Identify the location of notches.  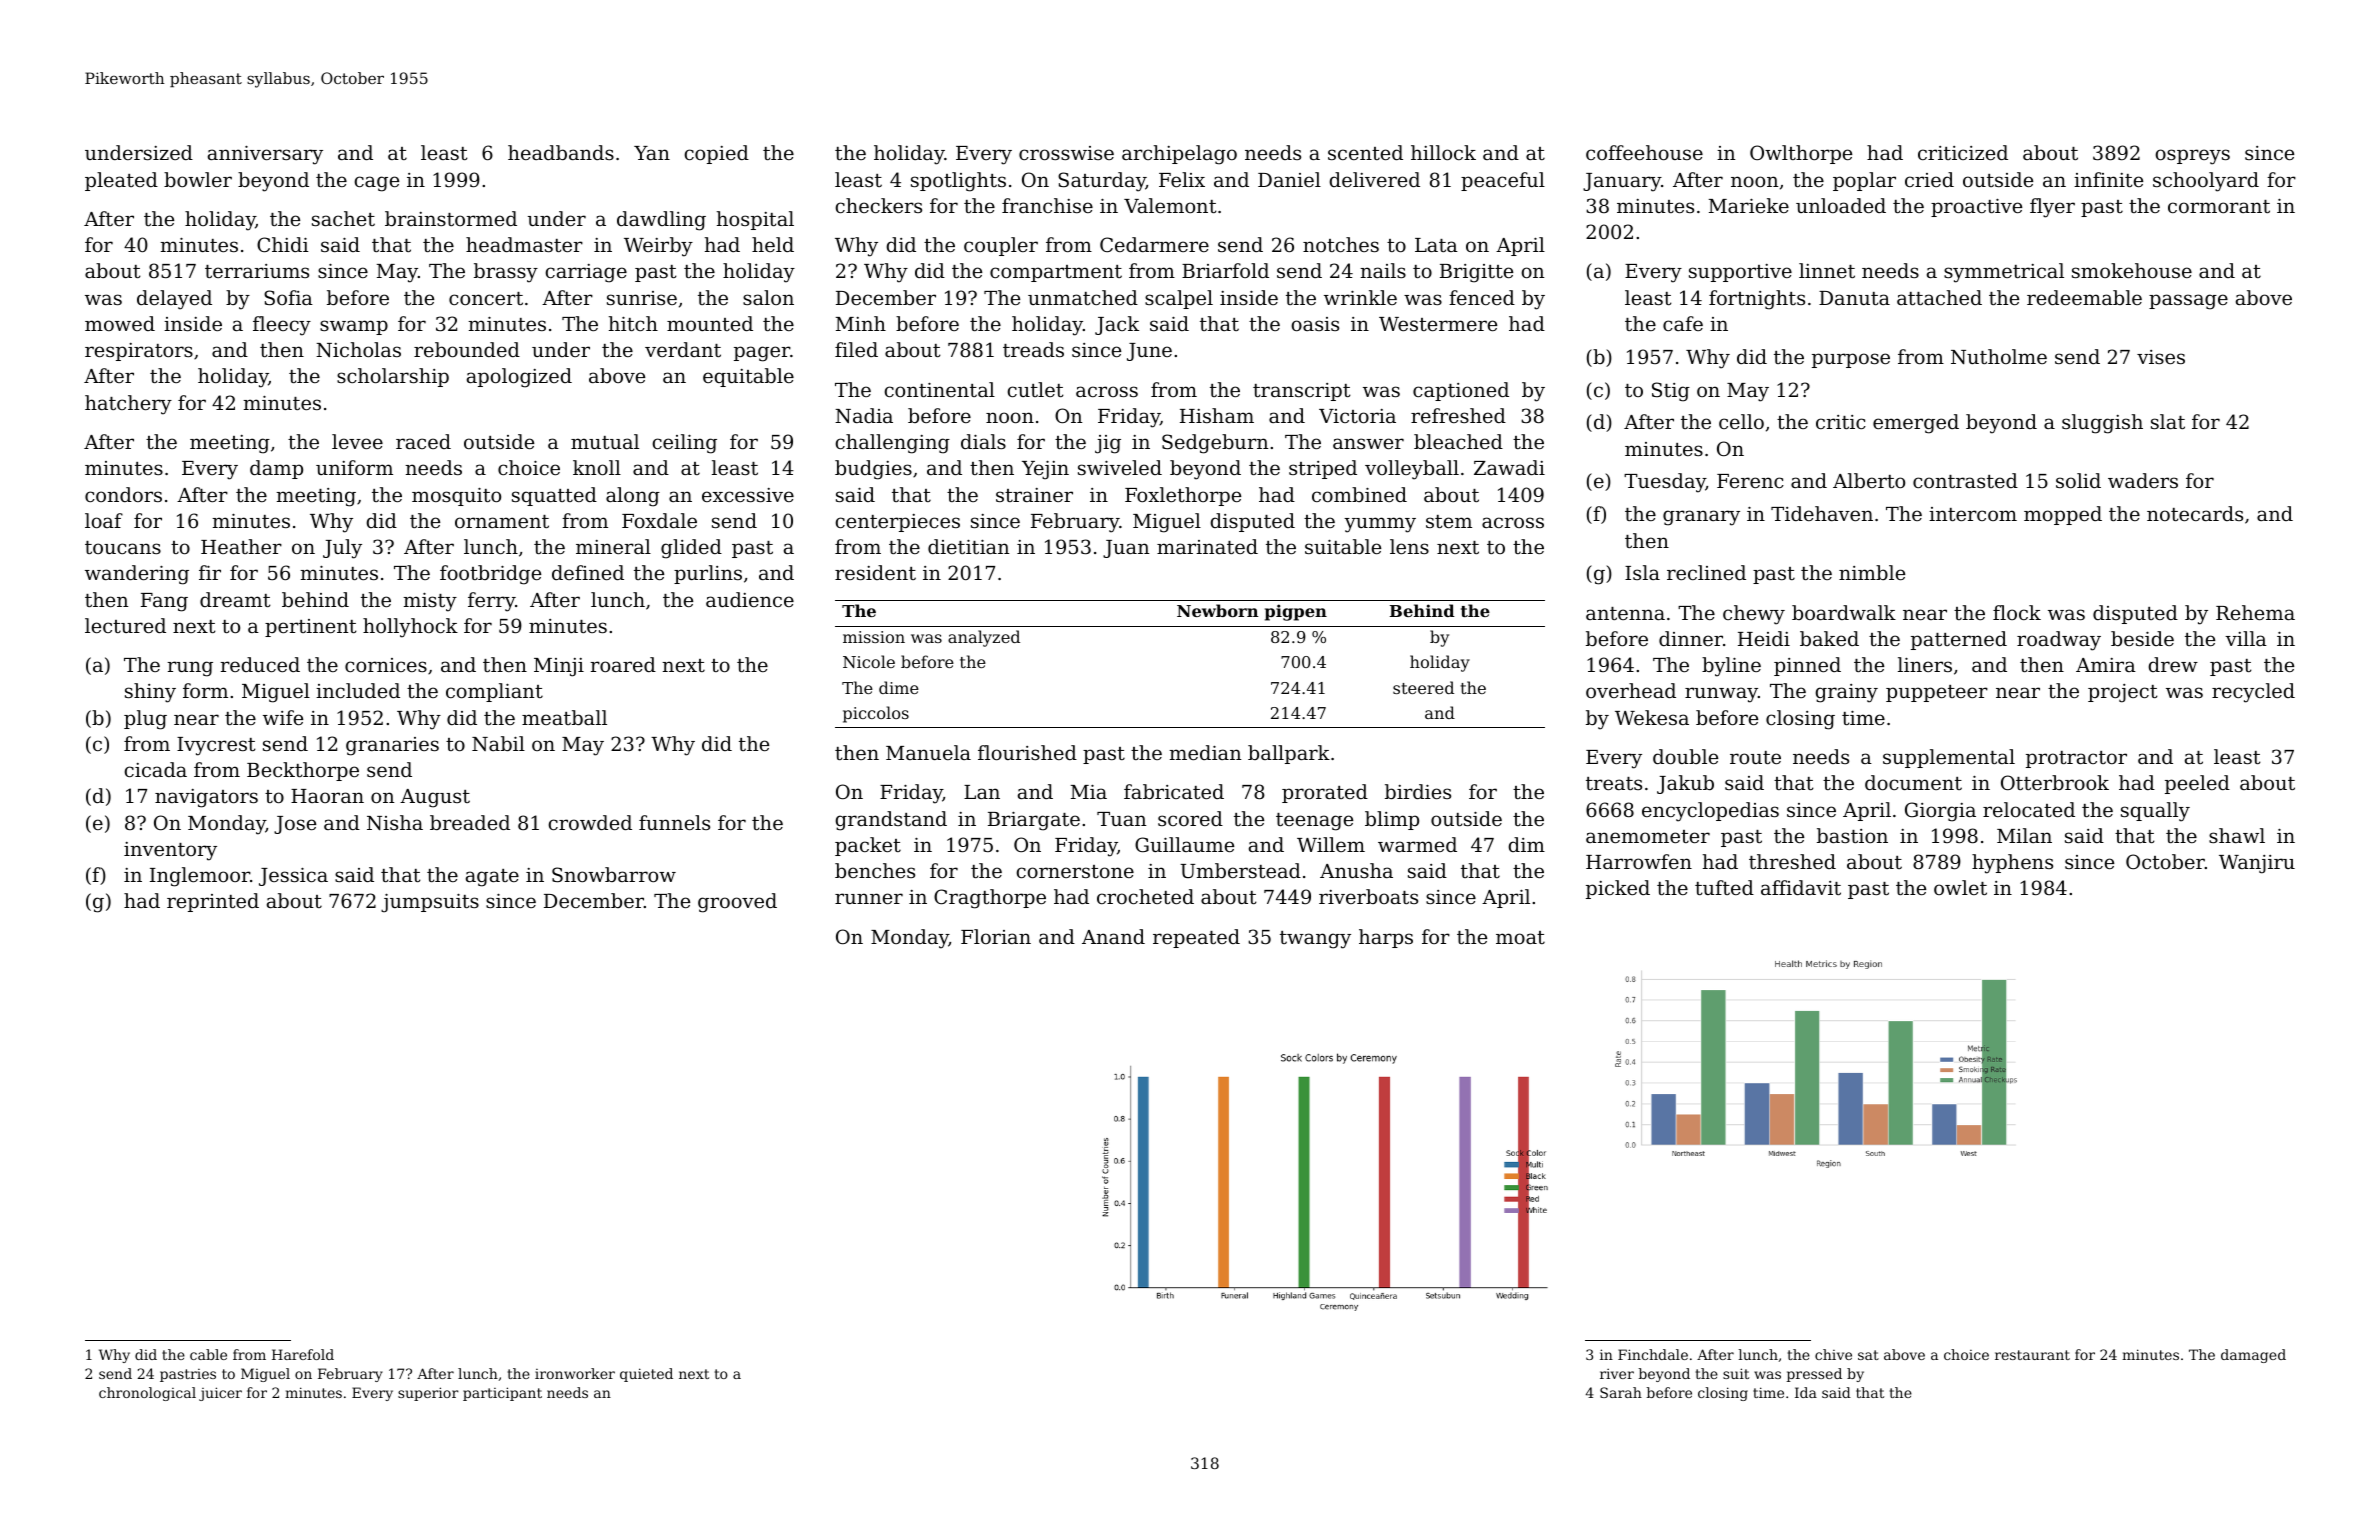
(1341, 244).
